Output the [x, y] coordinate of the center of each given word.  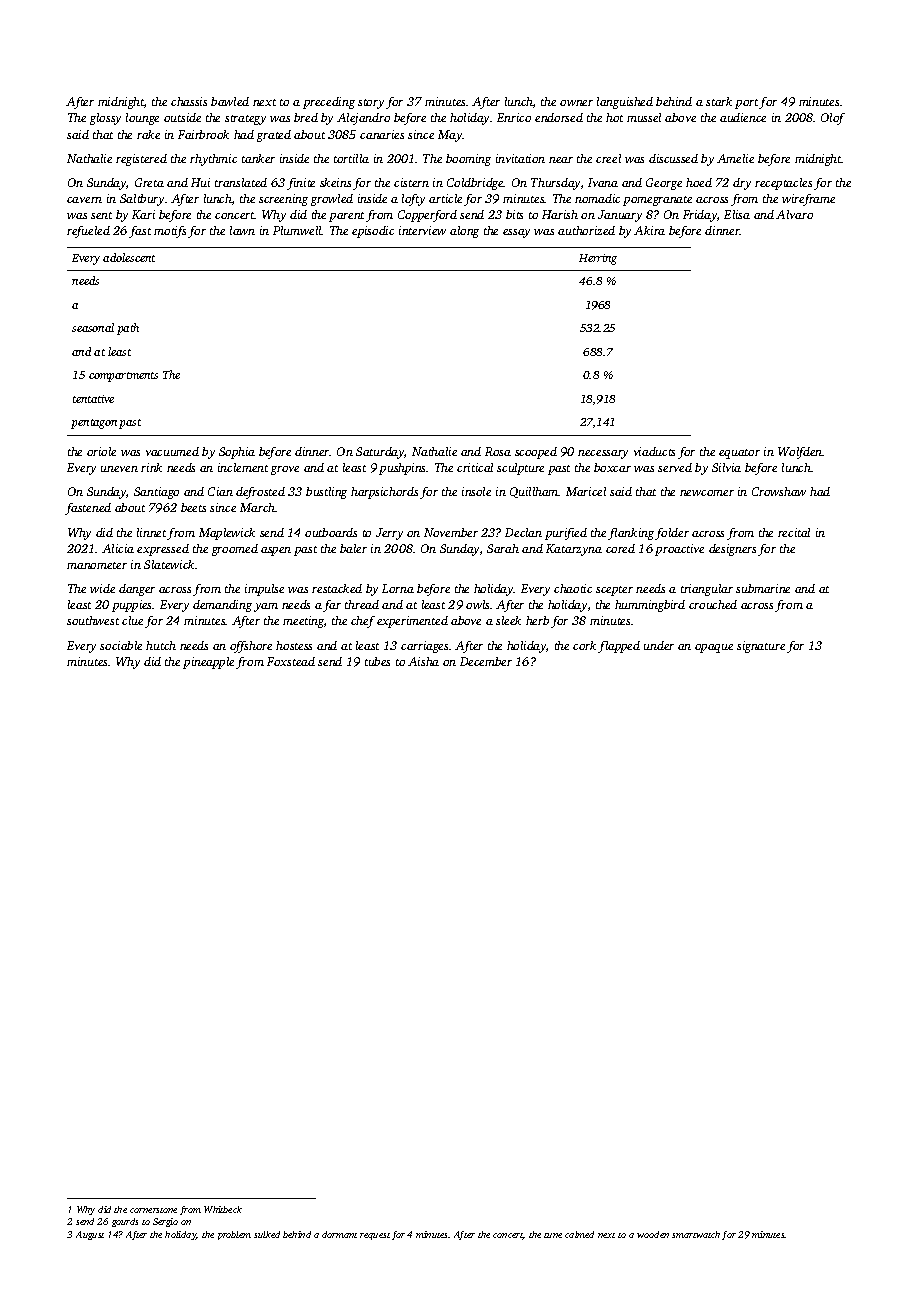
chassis [189, 101]
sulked [267, 1234]
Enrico [514, 117]
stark [719, 101]
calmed [579, 1234]
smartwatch [696, 1234]
